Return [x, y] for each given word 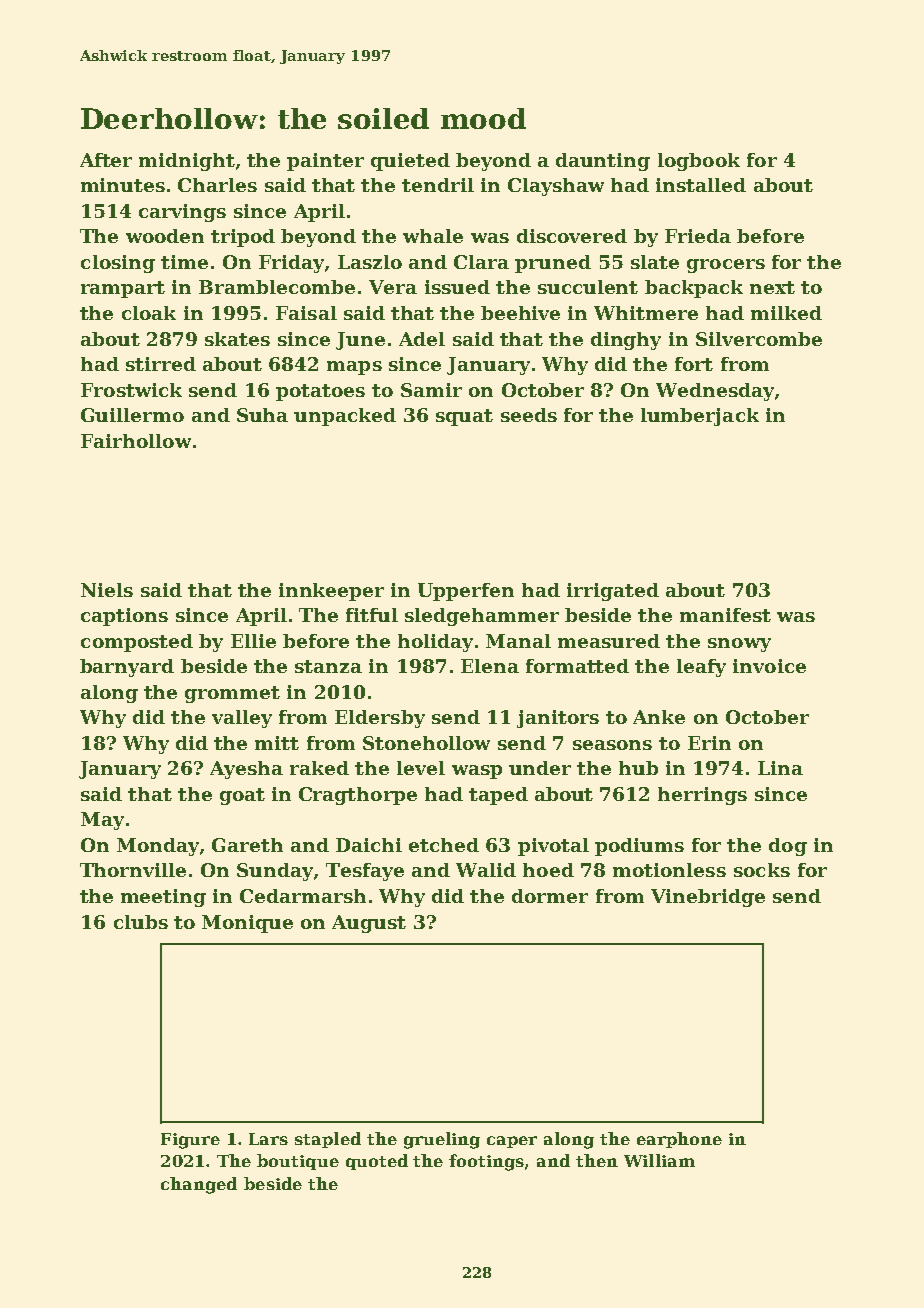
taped [498, 796]
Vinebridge [708, 898]
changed [199, 1185]
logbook [699, 162]
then [597, 1160]
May [102, 821]
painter [325, 162]
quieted [410, 162]
